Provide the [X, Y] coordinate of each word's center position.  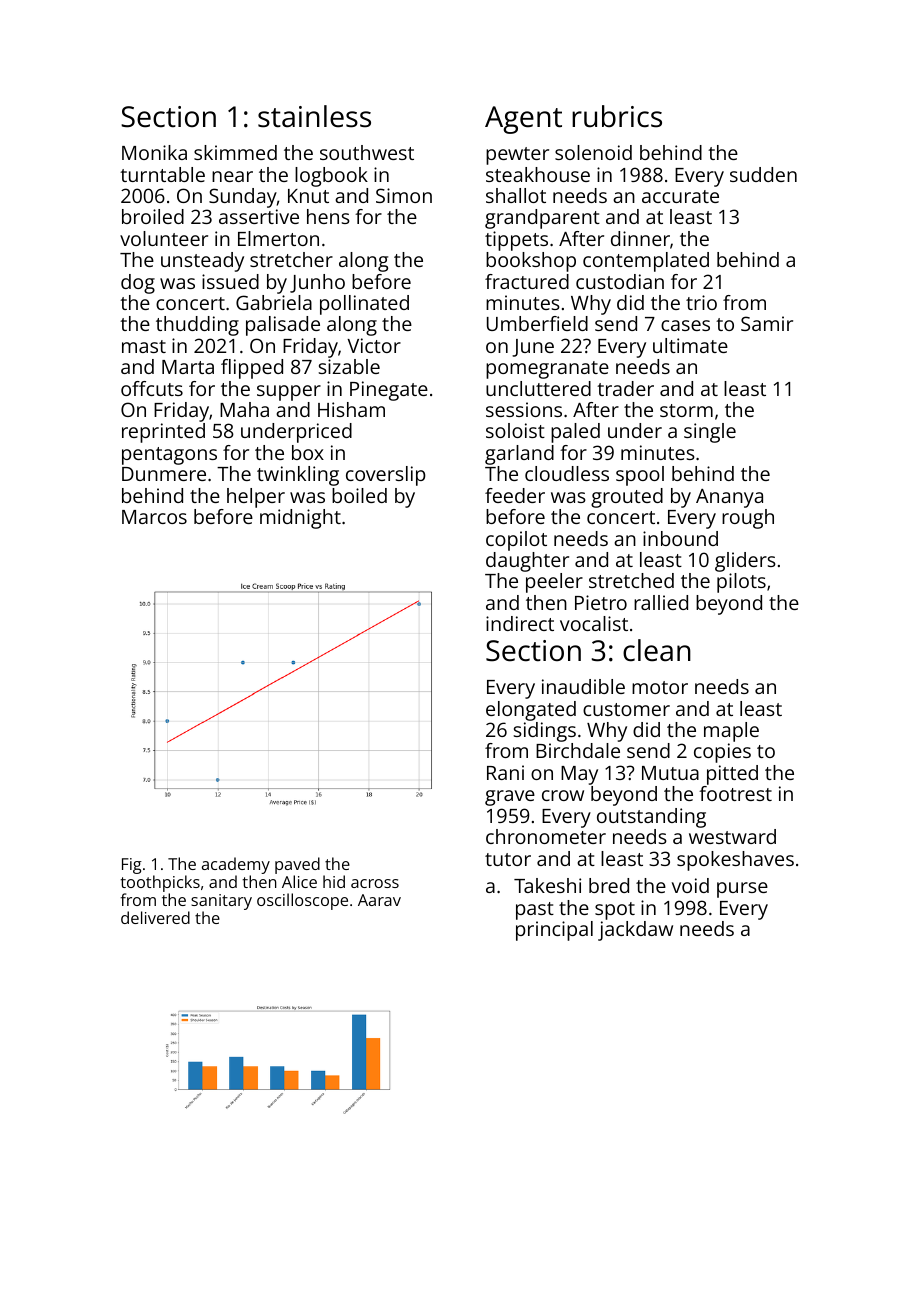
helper [256, 498]
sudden [763, 174]
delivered [155, 917]
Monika [154, 152]
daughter [527, 562]
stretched [631, 580]
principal [554, 931]
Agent [523, 120]
